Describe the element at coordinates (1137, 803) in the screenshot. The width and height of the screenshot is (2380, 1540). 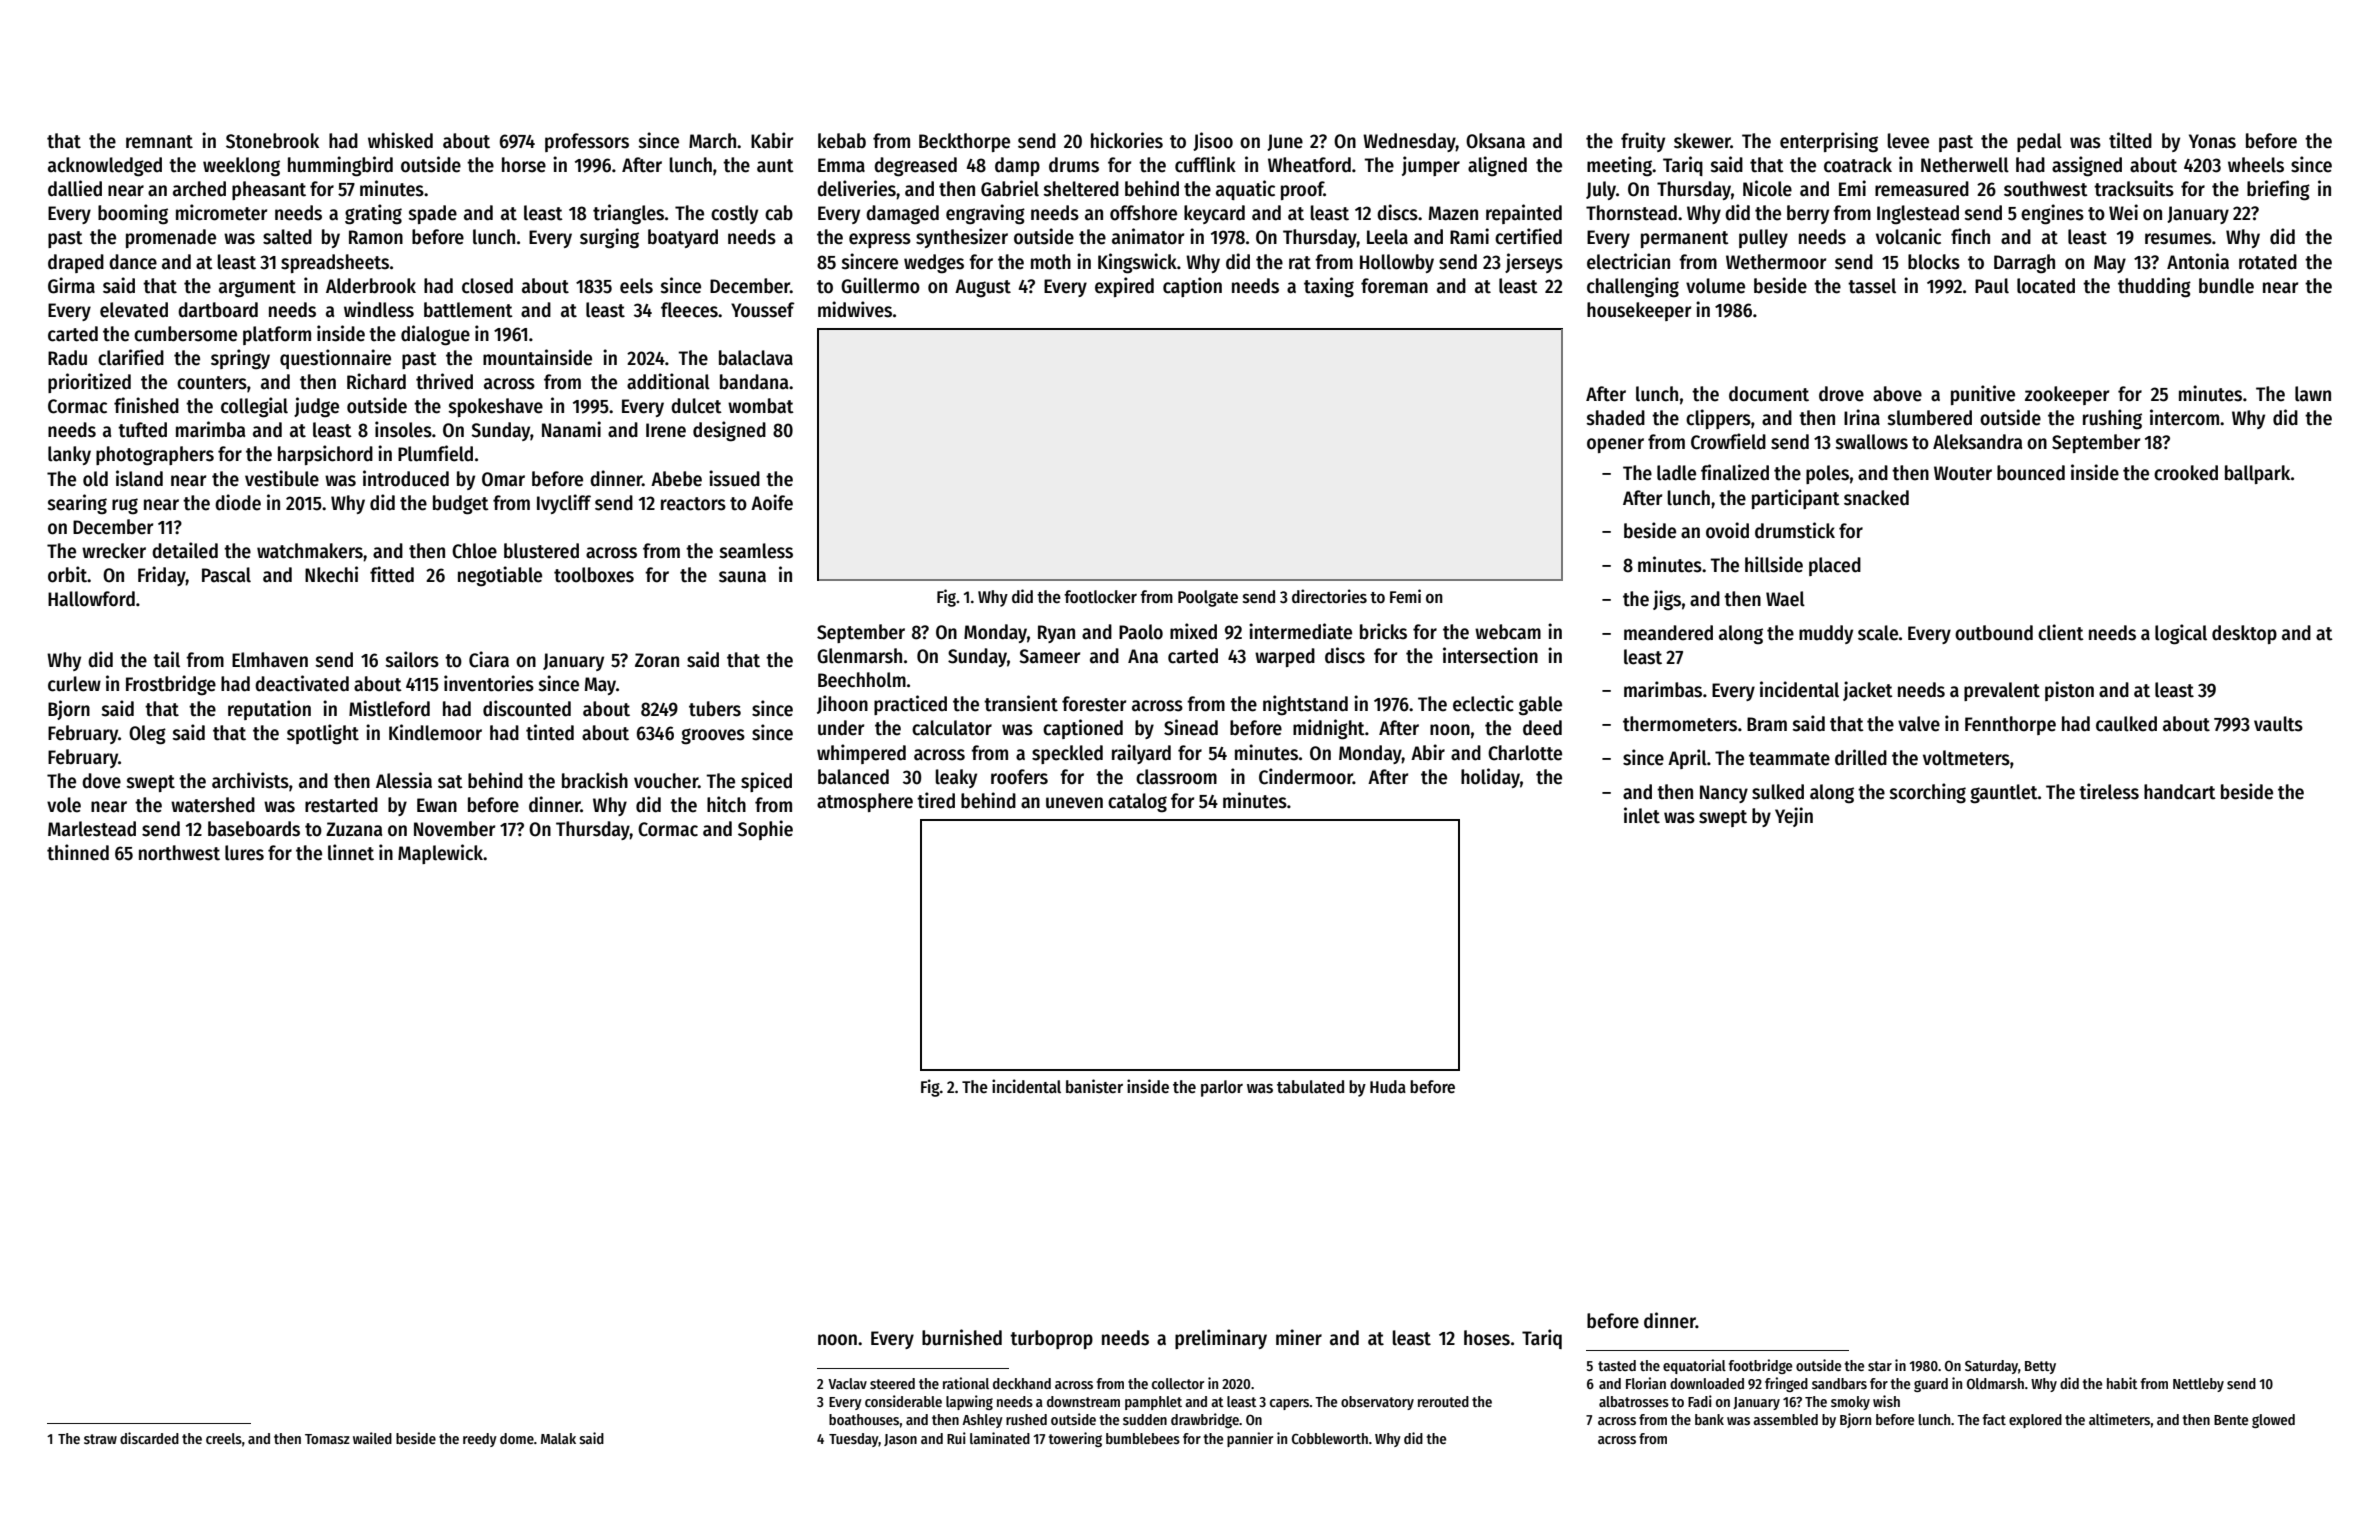
I see `catalog` at that location.
